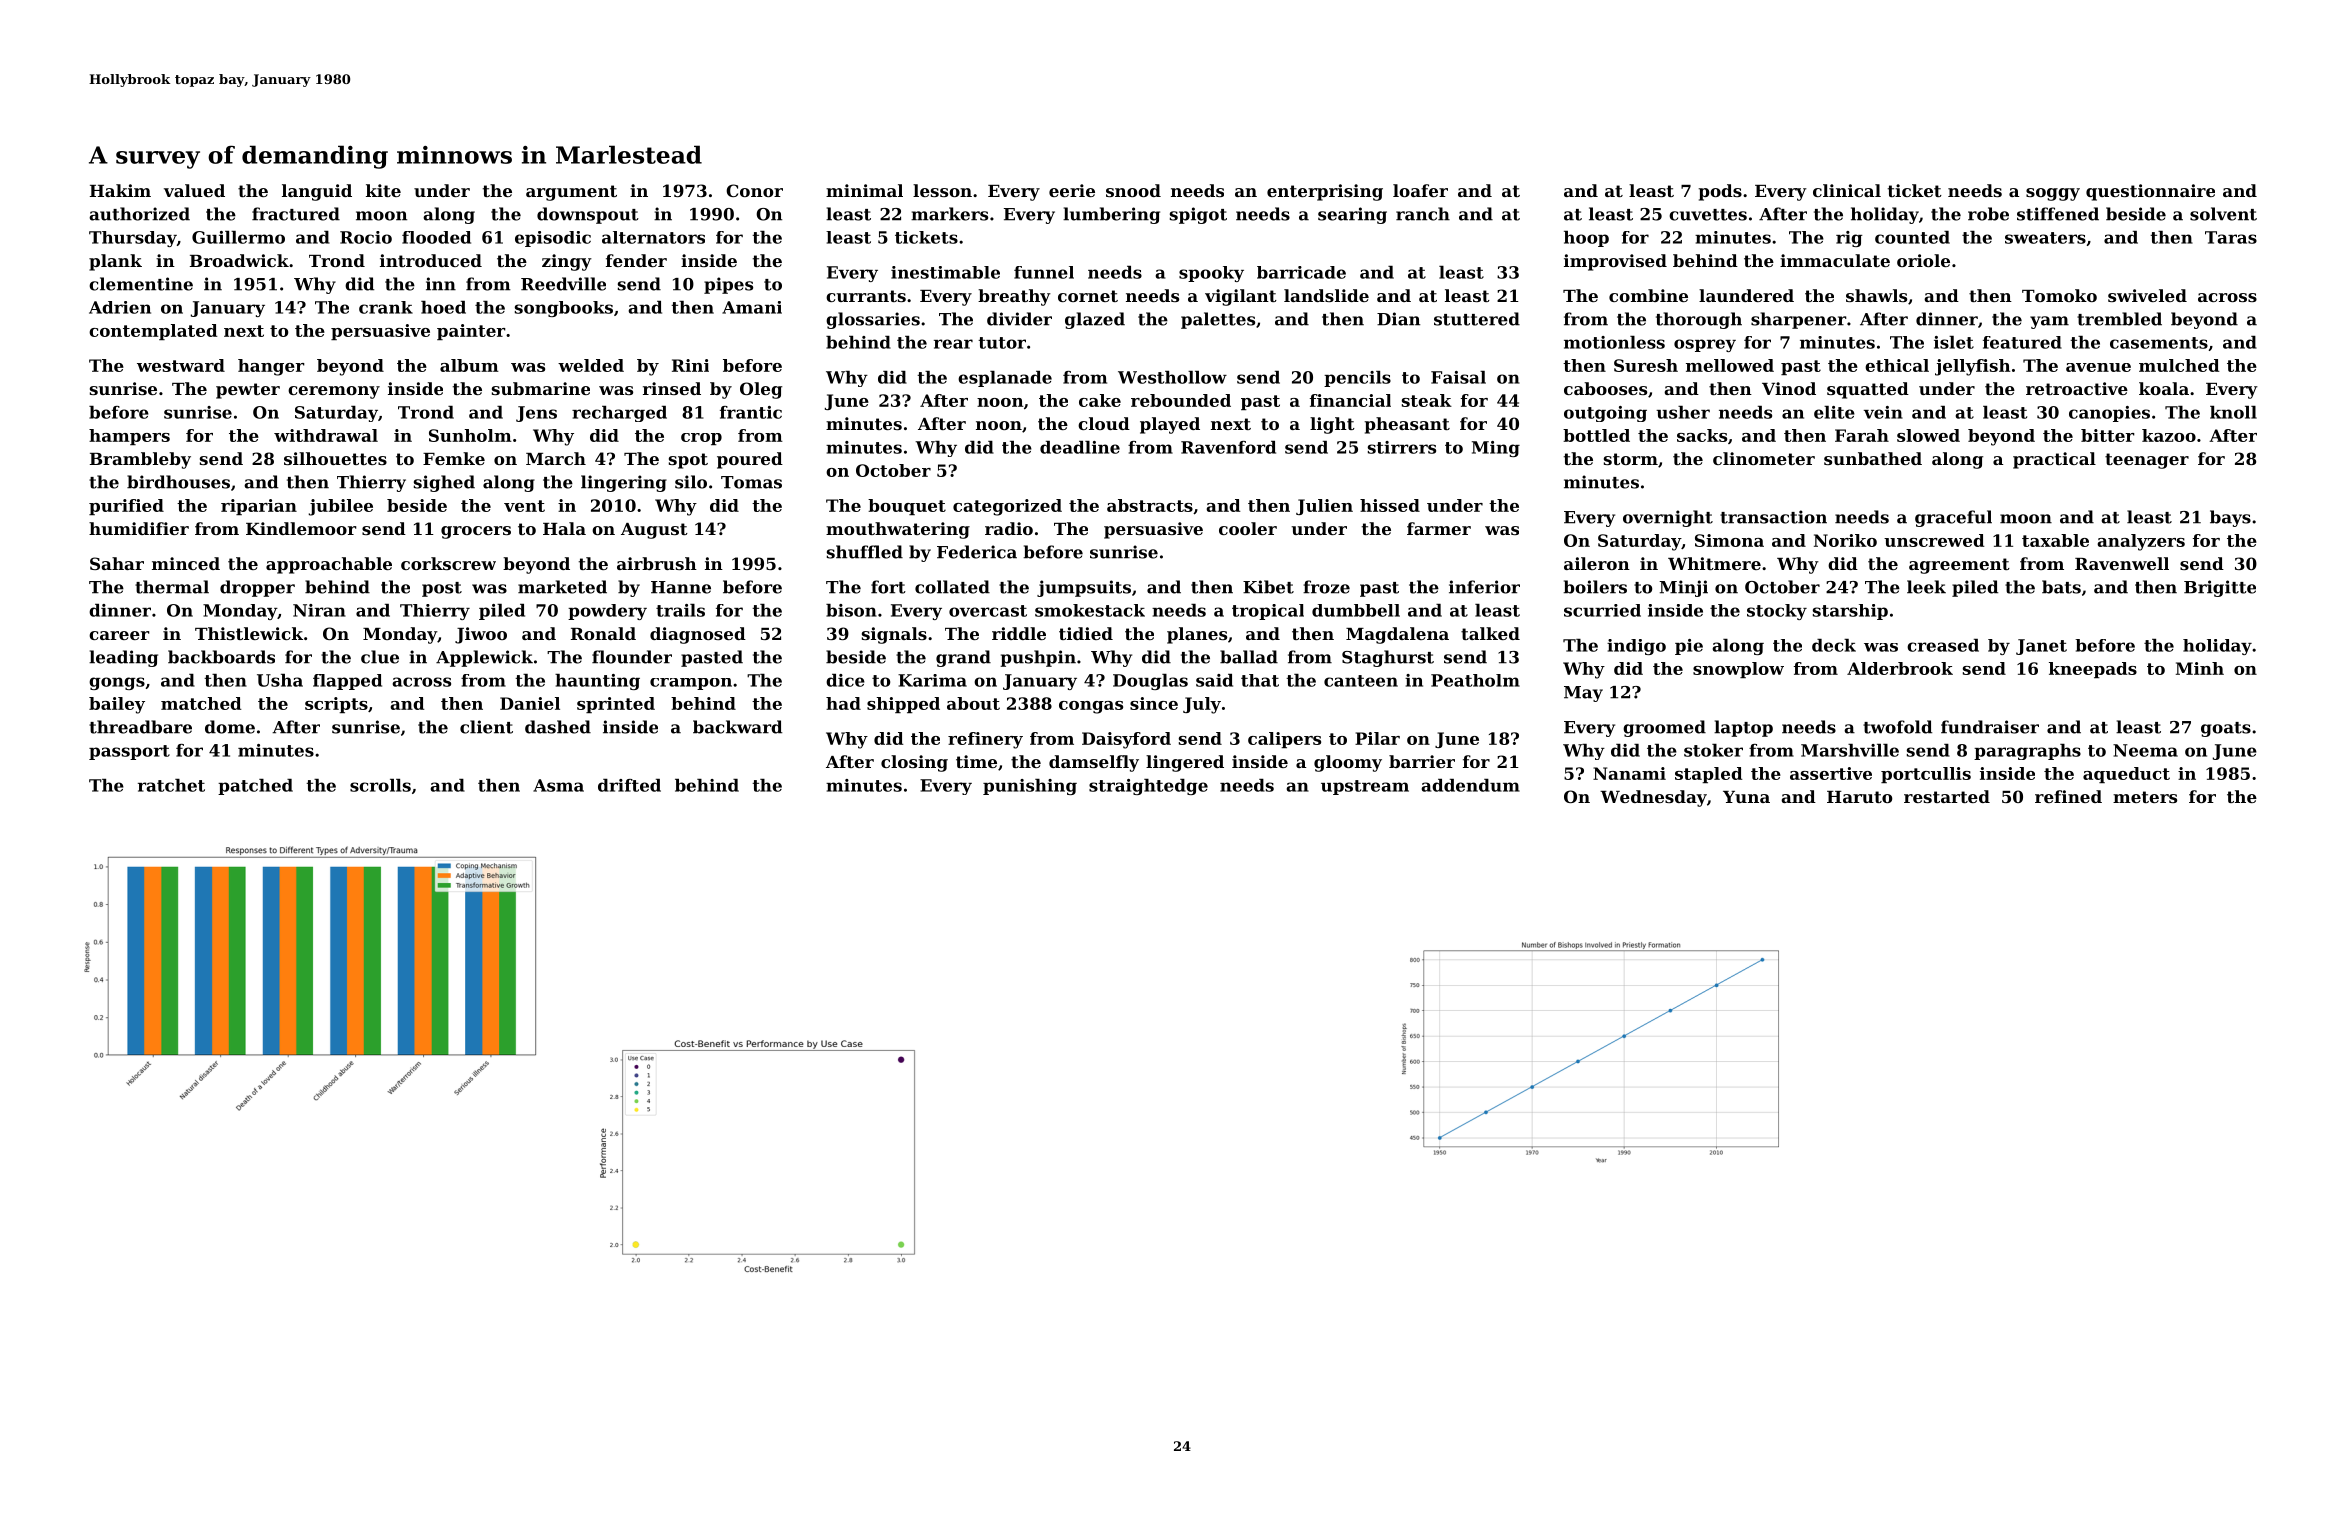 This page has width=2346, height=1518. What do you see at coordinates (1699, 320) in the page?
I see `thorough` at bounding box center [1699, 320].
